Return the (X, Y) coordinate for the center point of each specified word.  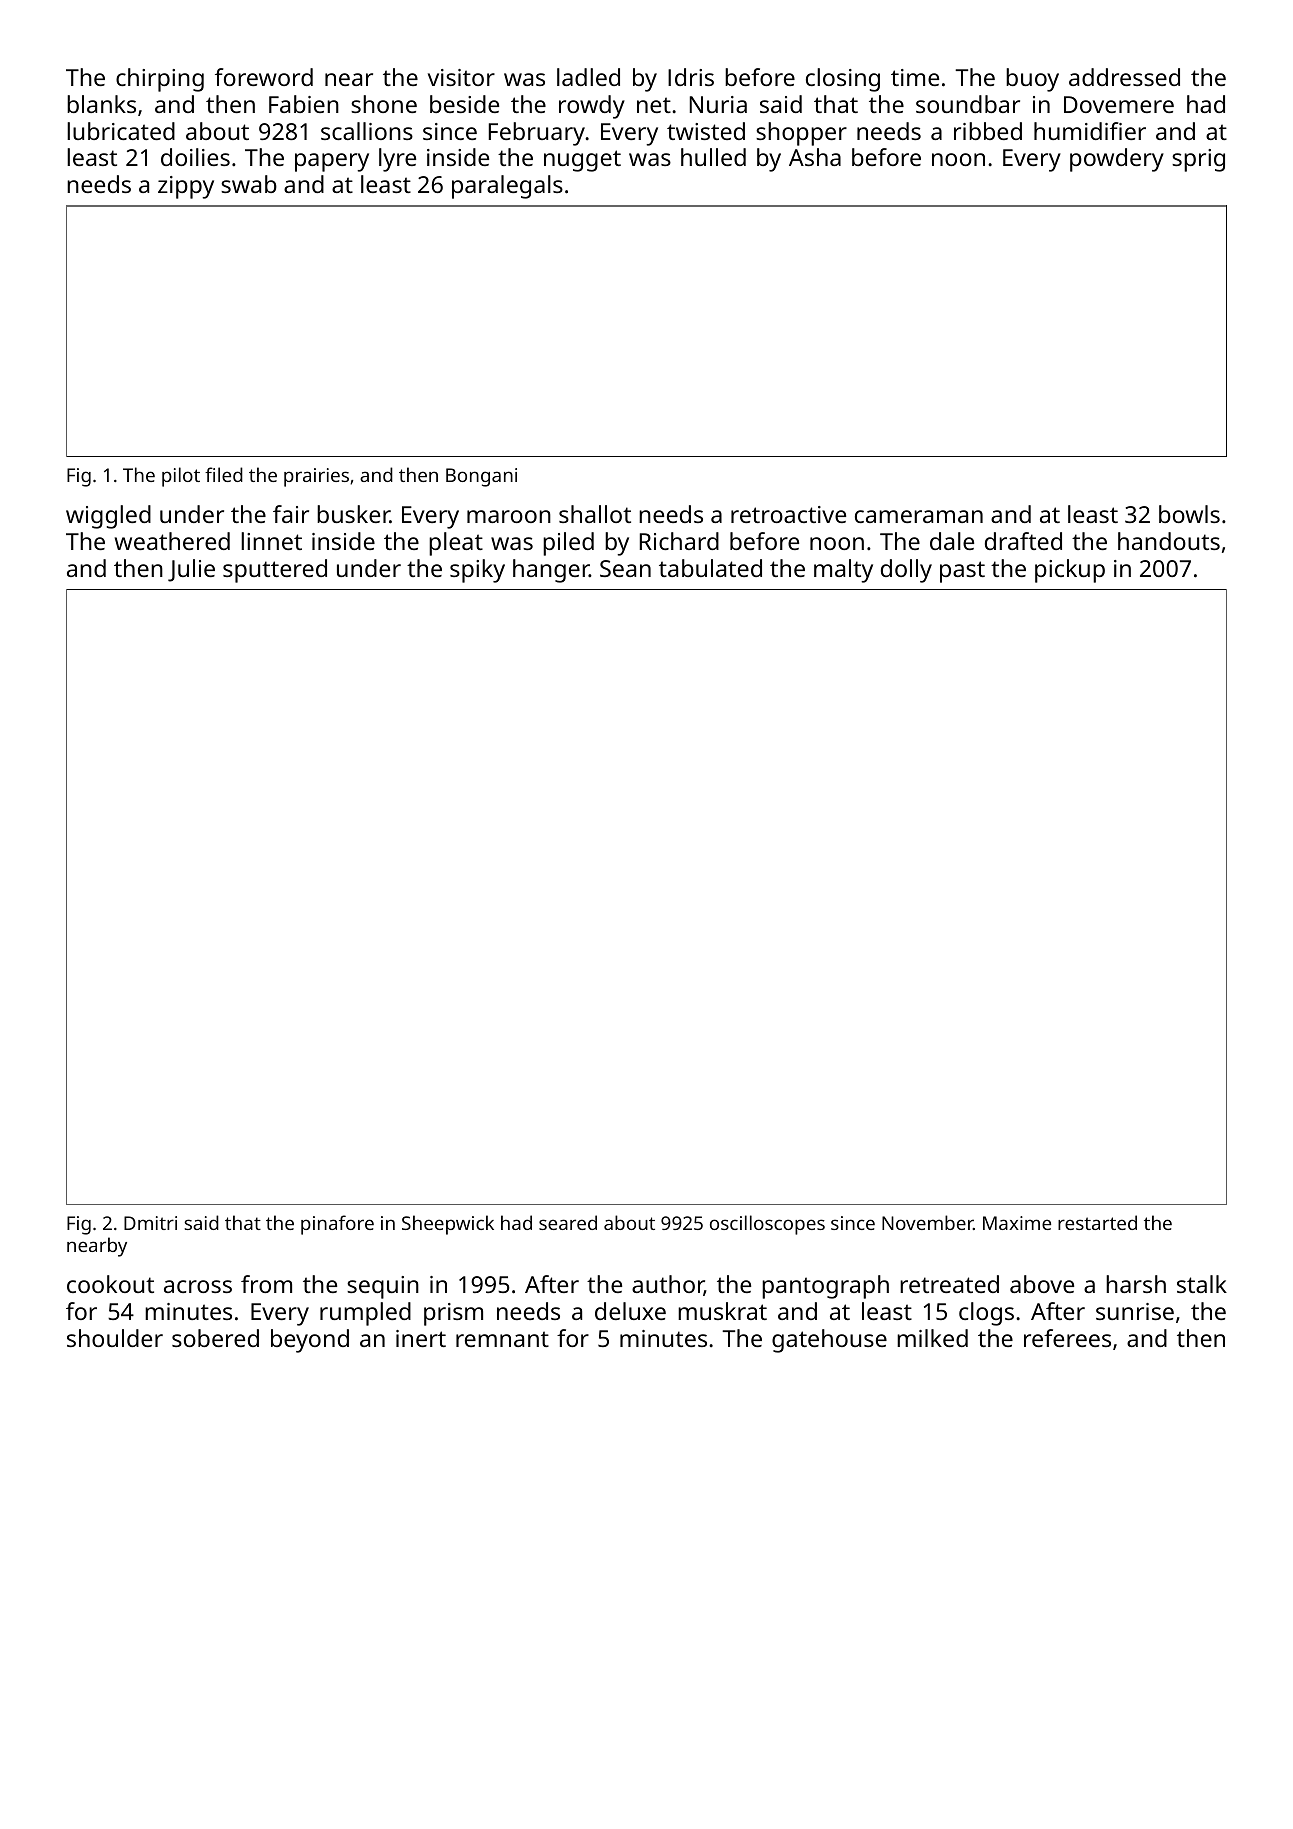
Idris (691, 77)
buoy (1032, 80)
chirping (160, 80)
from (266, 1284)
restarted (1097, 1222)
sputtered (275, 571)
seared (568, 1222)
